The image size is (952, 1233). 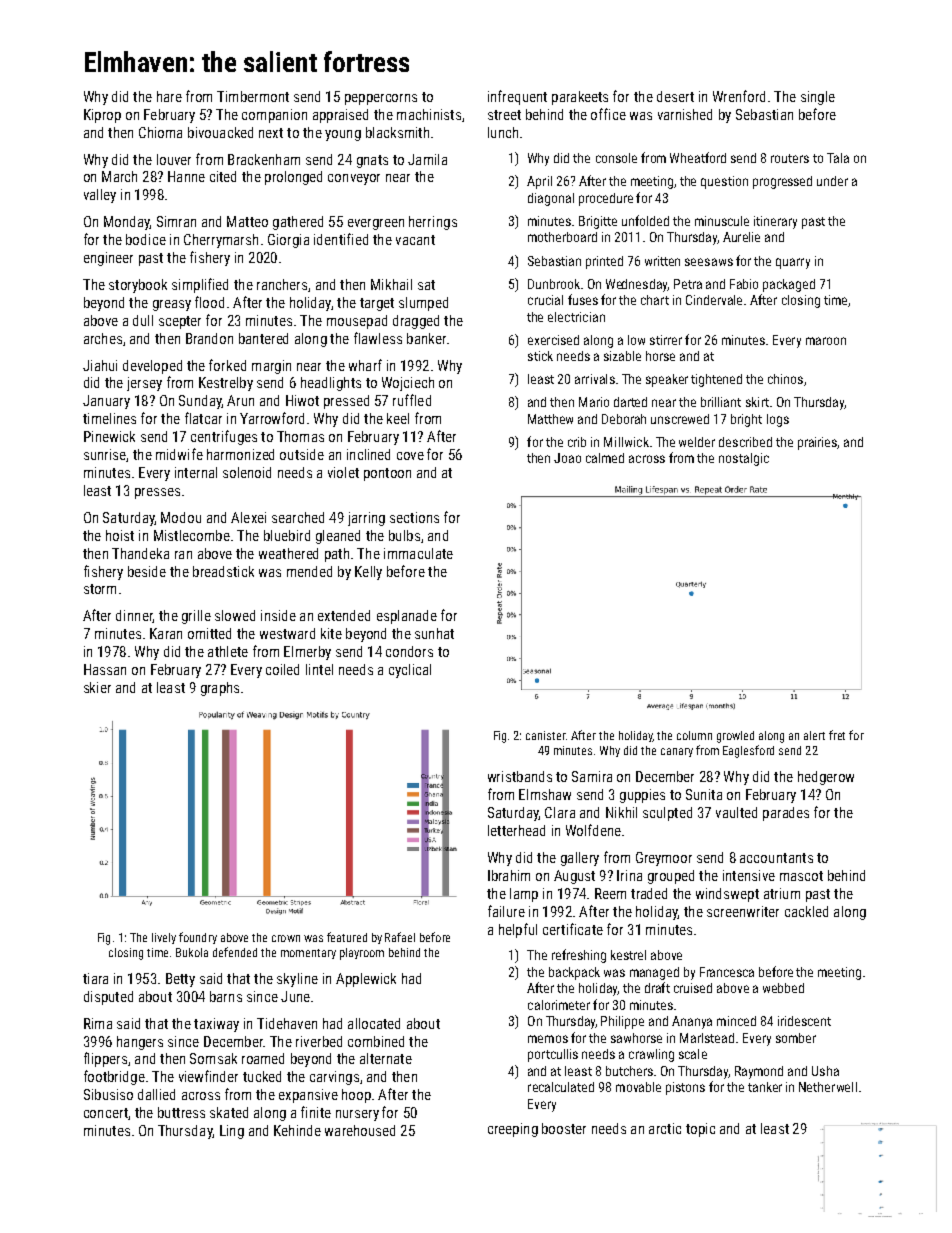 What do you see at coordinates (832, 181) in the image?
I see `under` at bounding box center [832, 181].
